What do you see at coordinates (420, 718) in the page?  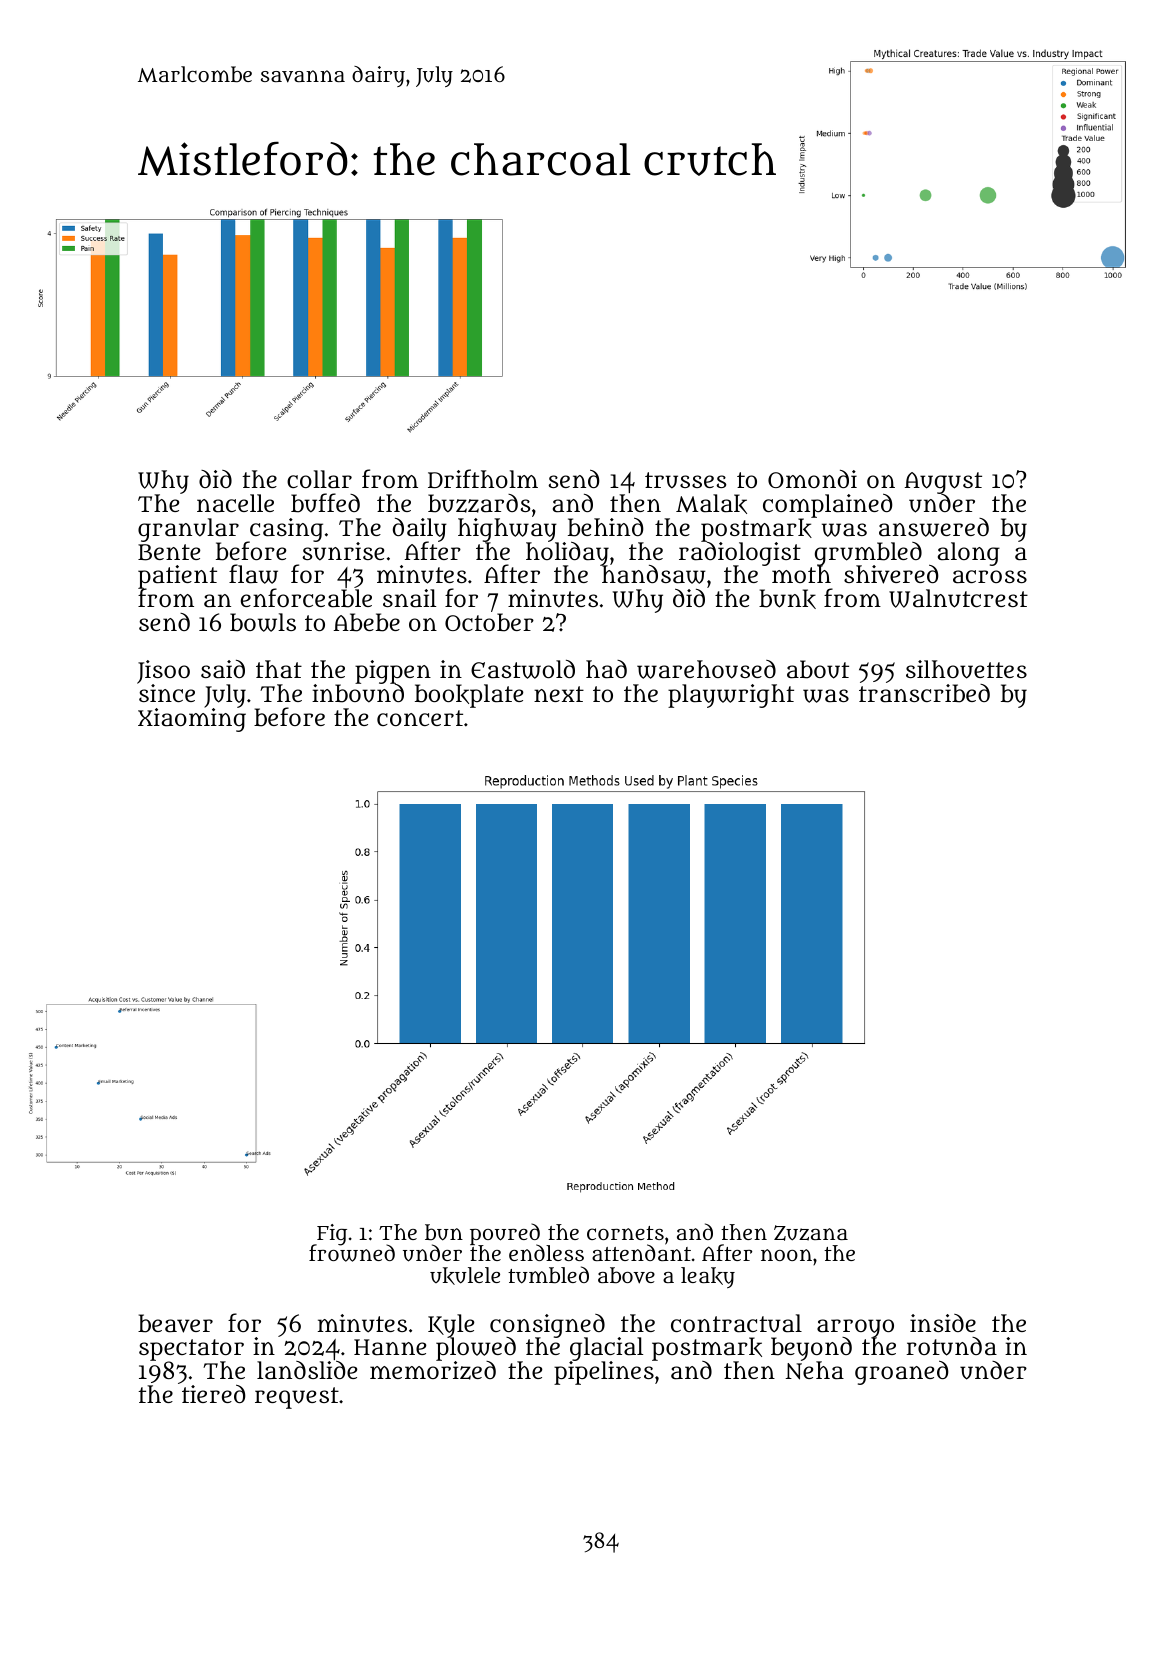 I see `concert` at bounding box center [420, 718].
